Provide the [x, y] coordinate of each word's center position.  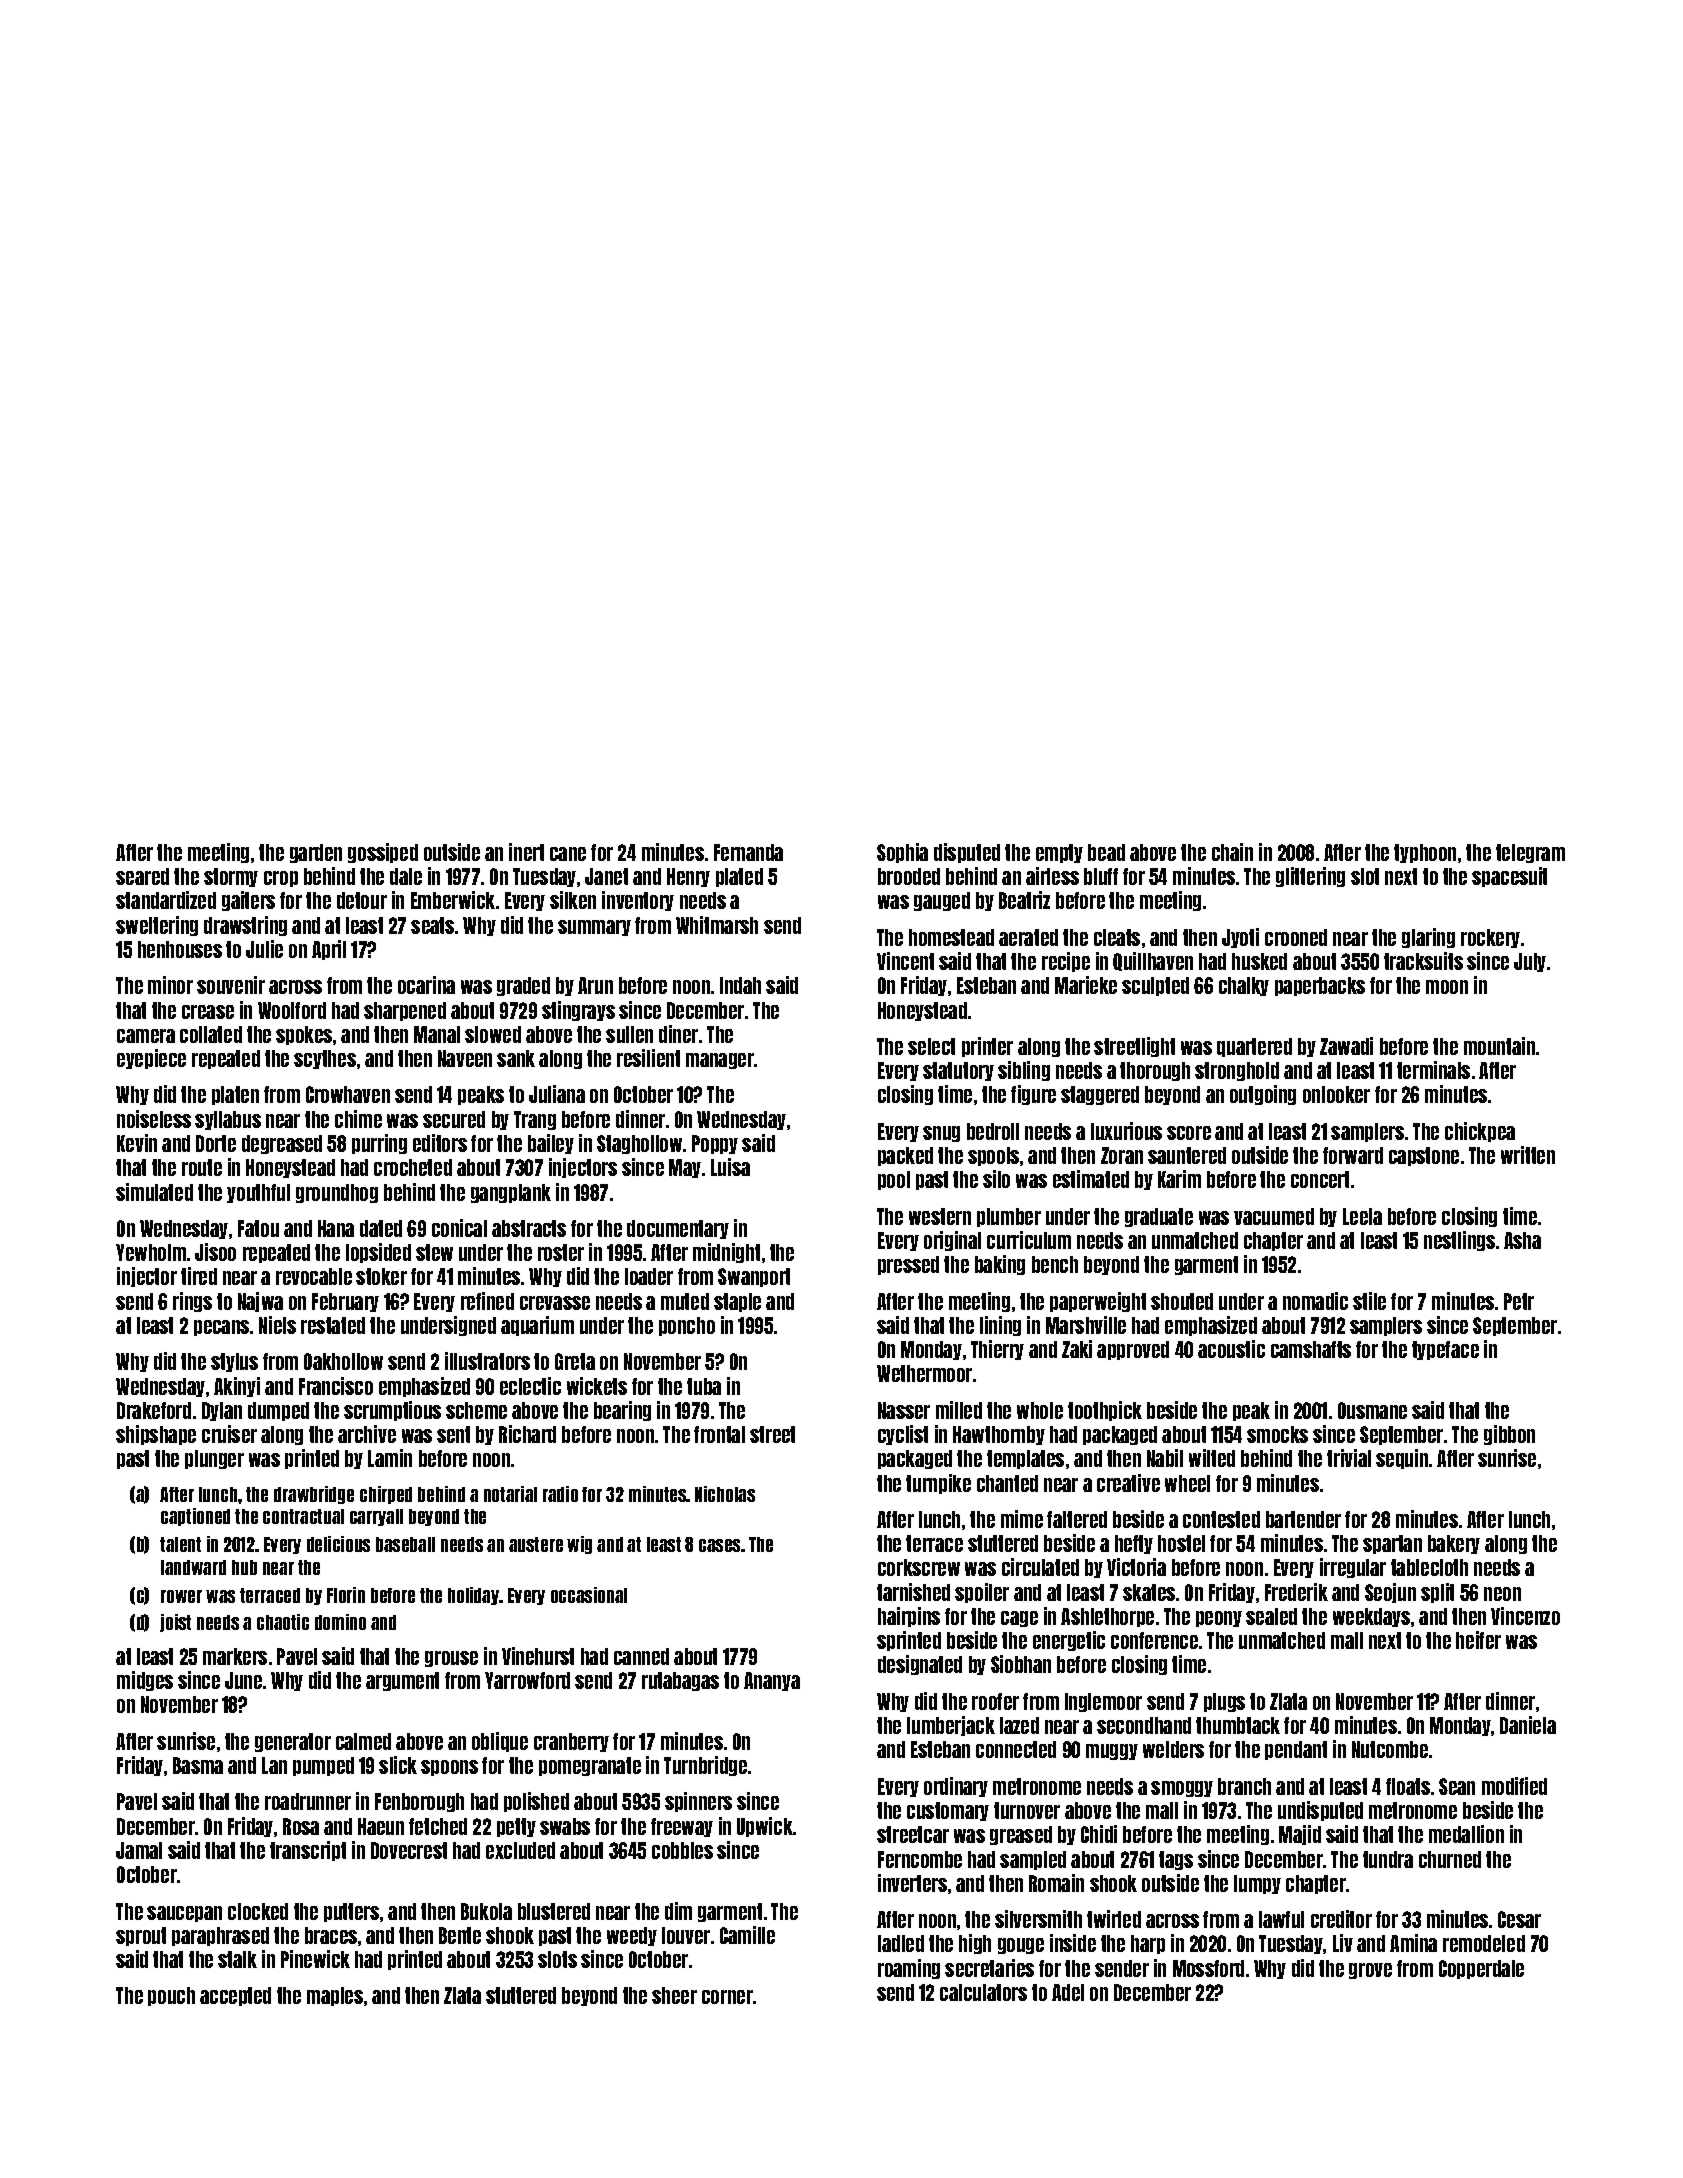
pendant [1296, 1750]
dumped [278, 1411]
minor [170, 985]
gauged [942, 901]
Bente [460, 1935]
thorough [1155, 1071]
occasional [589, 1595]
